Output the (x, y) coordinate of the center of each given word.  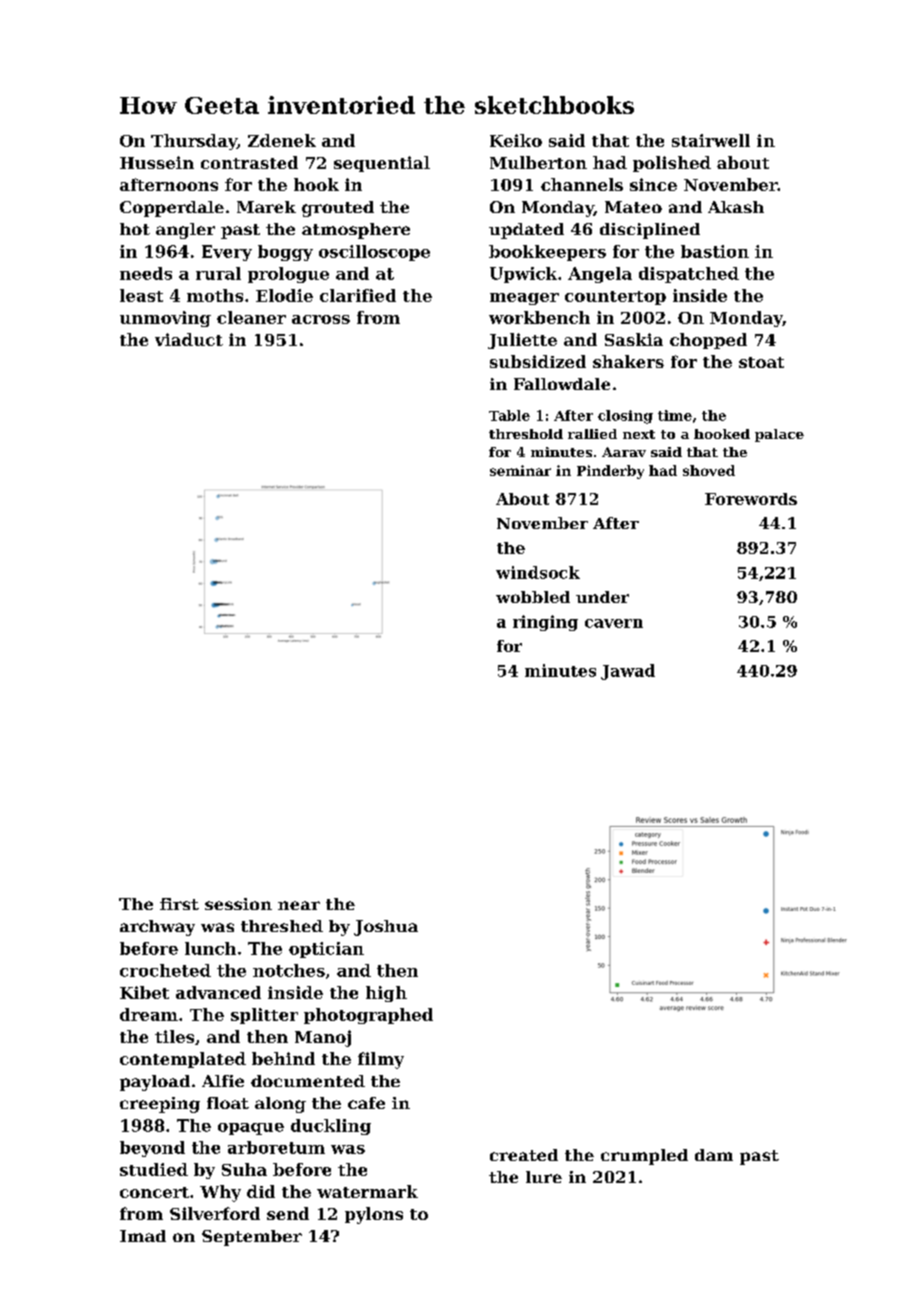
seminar (520, 470)
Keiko (516, 140)
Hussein (157, 162)
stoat (761, 362)
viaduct (189, 339)
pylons (374, 1215)
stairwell (711, 140)
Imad (143, 1236)
